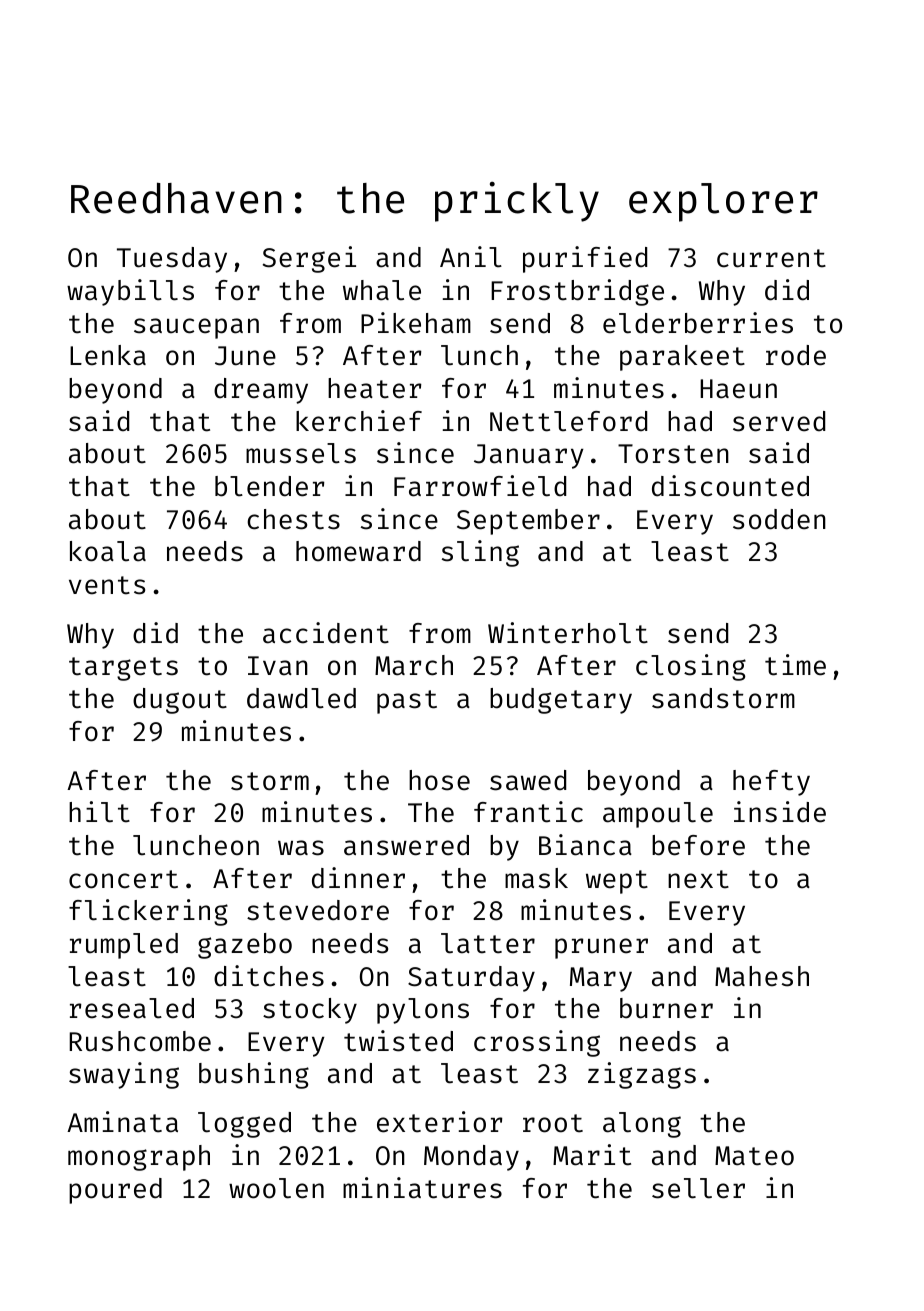  I want to click on September, so click(528, 522).
